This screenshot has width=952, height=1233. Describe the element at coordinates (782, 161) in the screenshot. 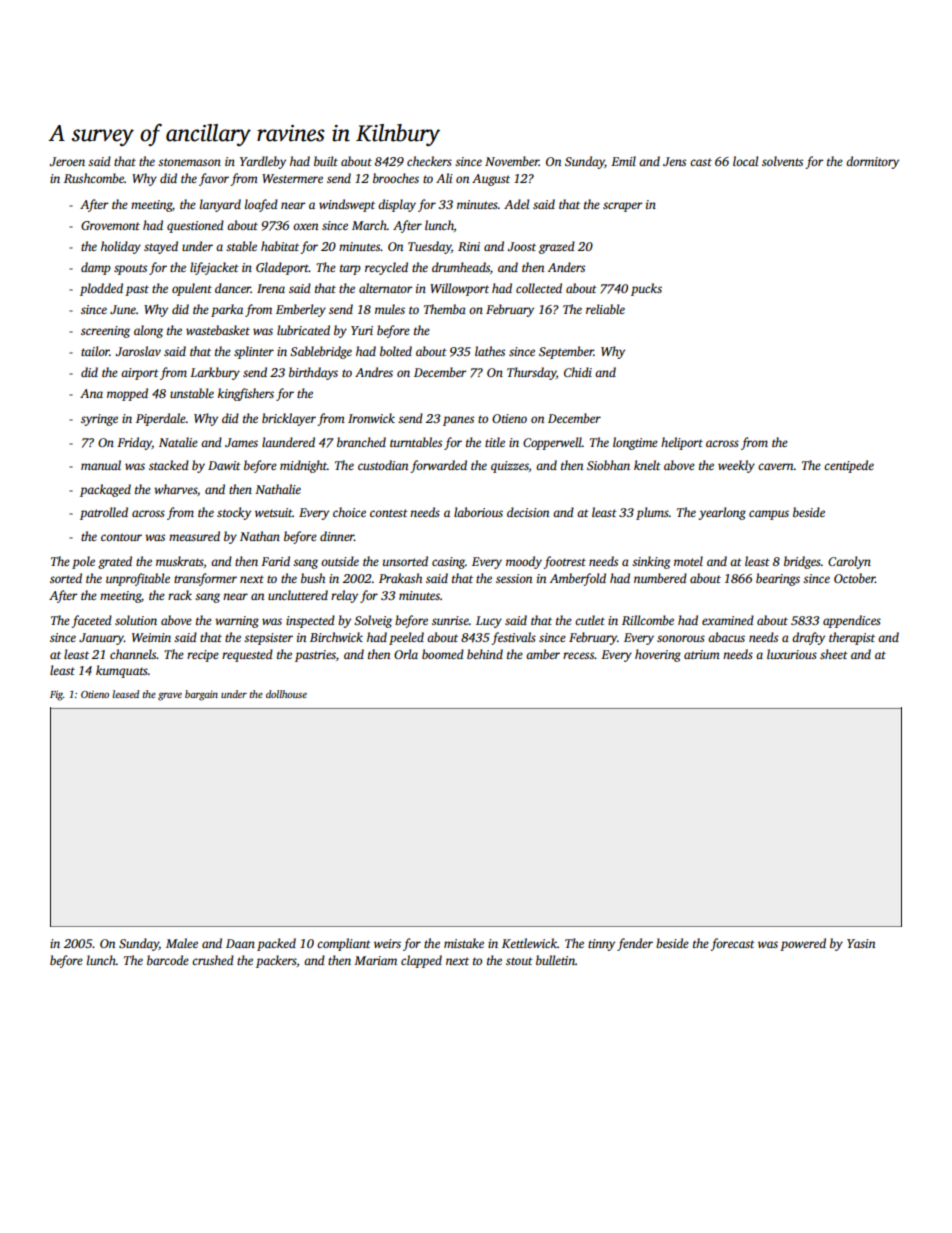

I see `solvents` at that location.
